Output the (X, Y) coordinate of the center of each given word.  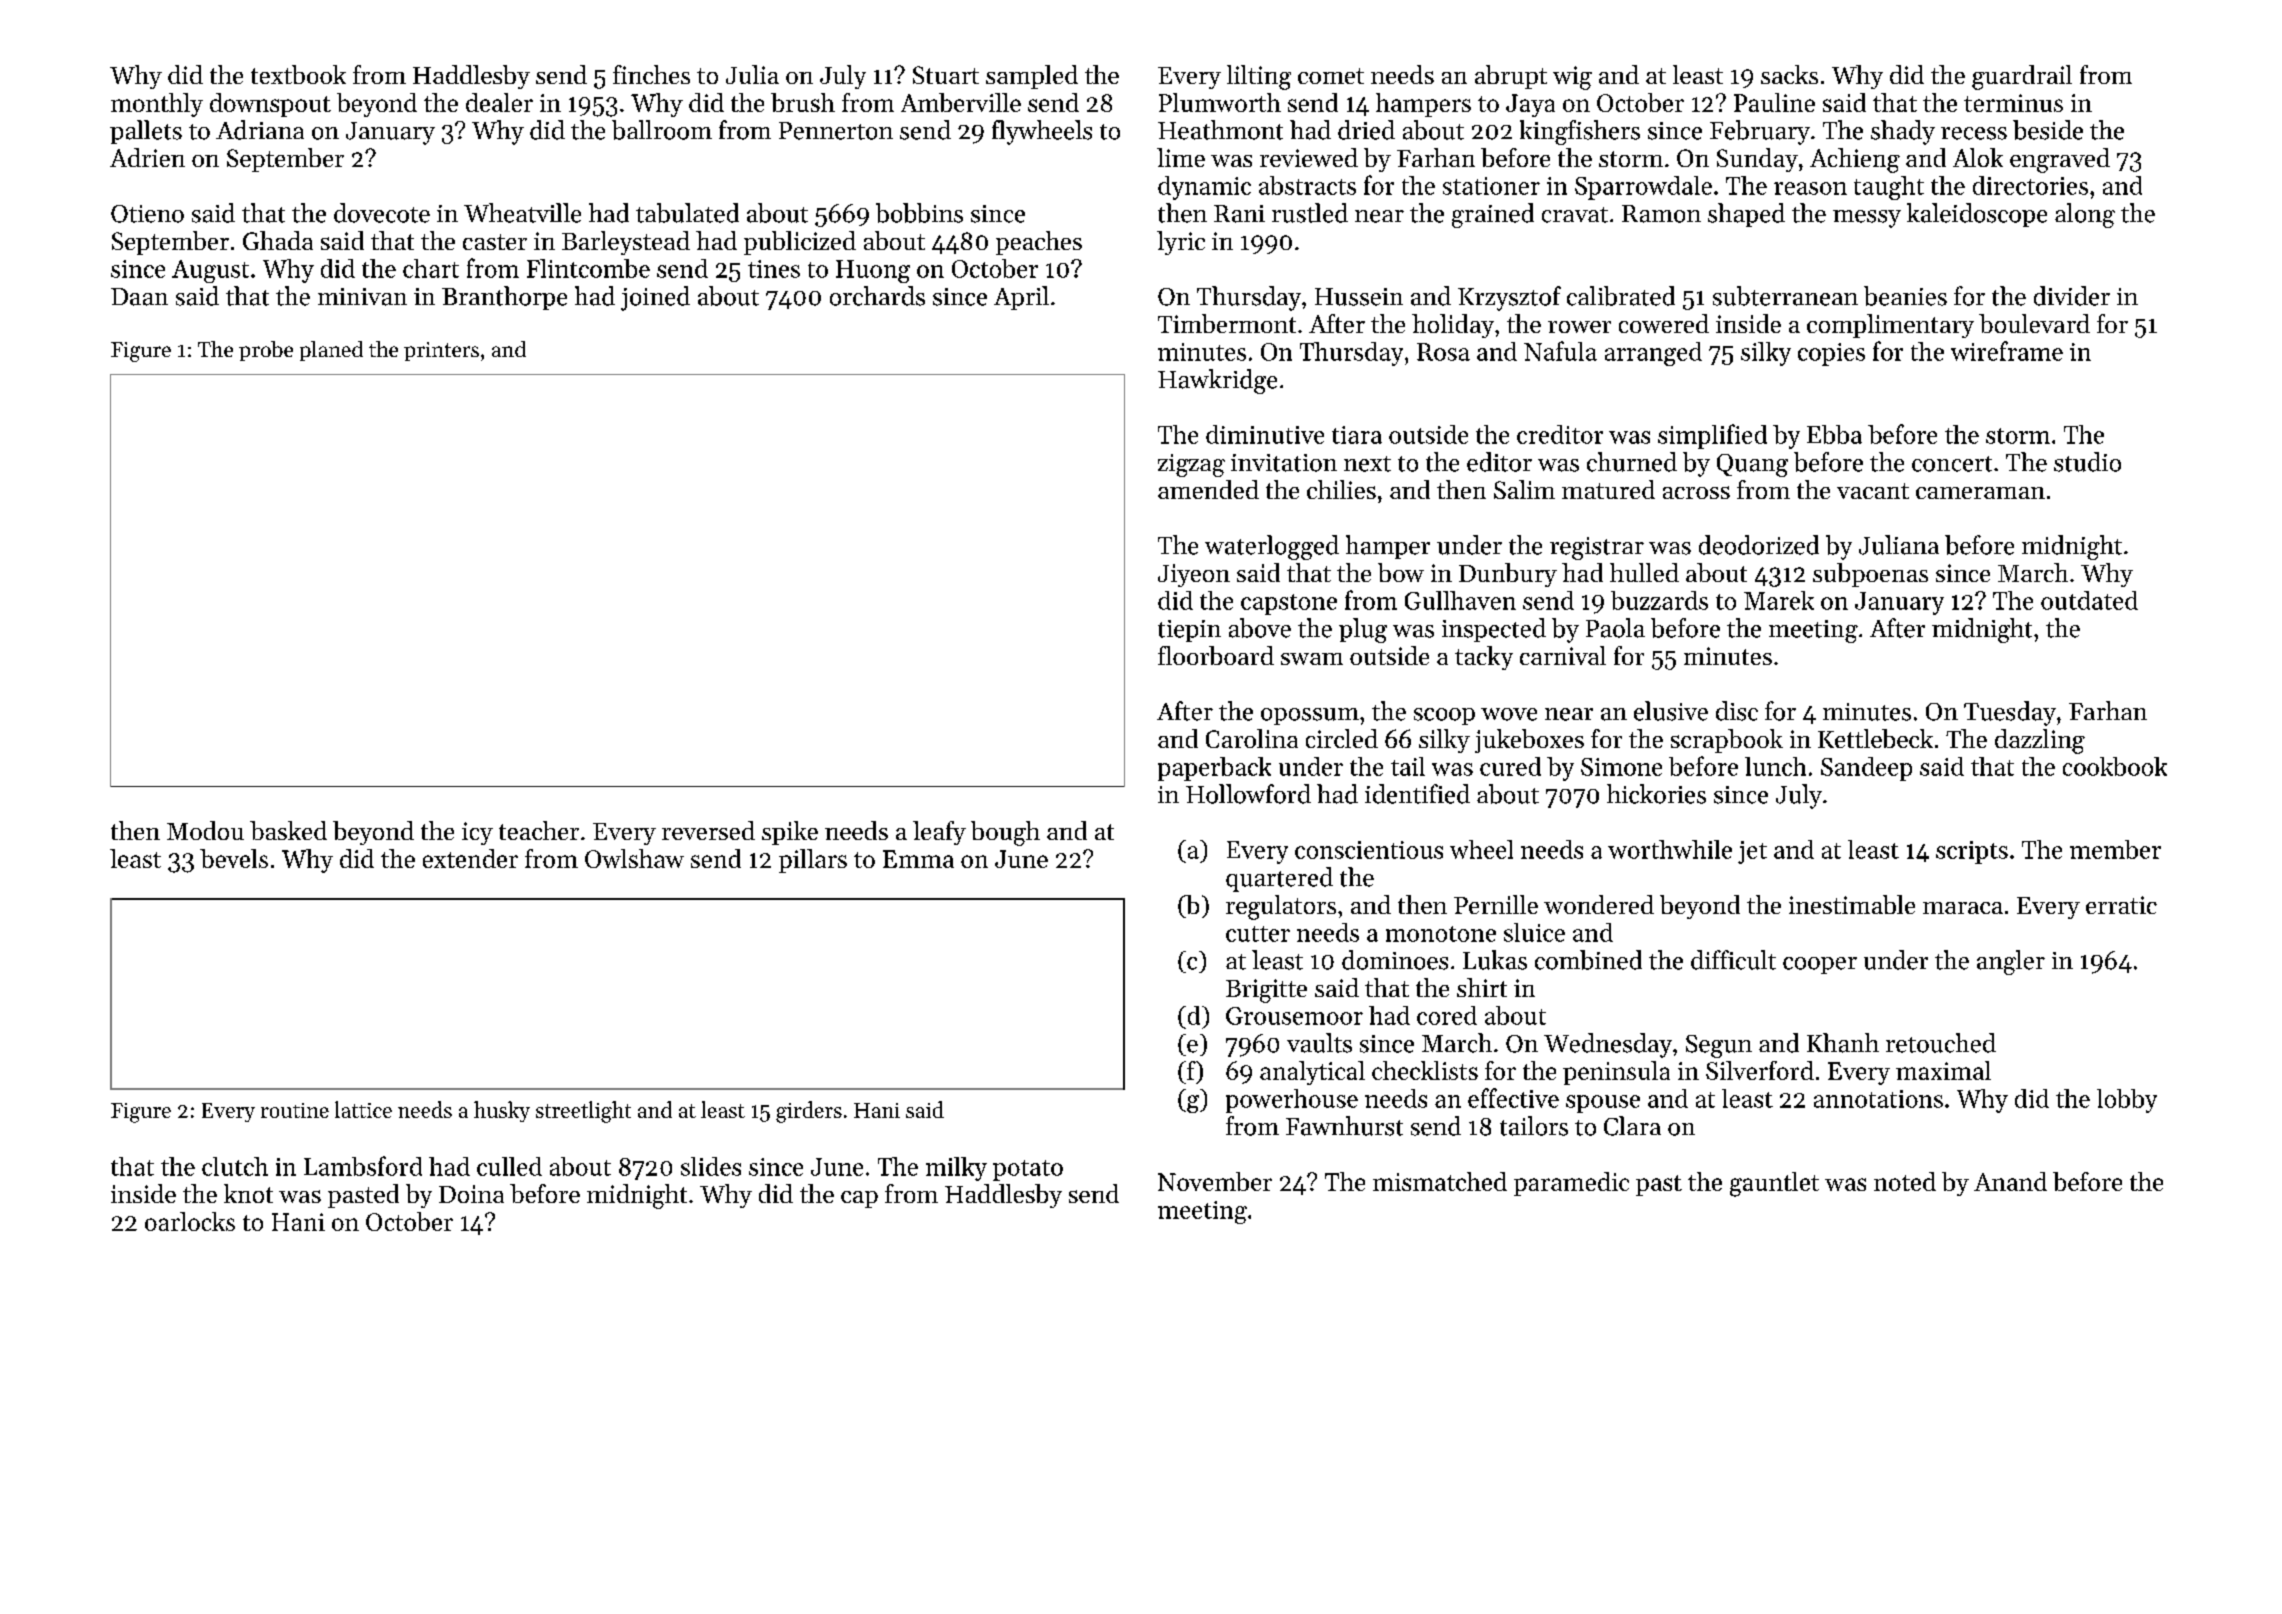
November (1215, 1181)
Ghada (278, 240)
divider (2072, 296)
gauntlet (1774, 1184)
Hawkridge (1217, 381)
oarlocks (190, 1221)
